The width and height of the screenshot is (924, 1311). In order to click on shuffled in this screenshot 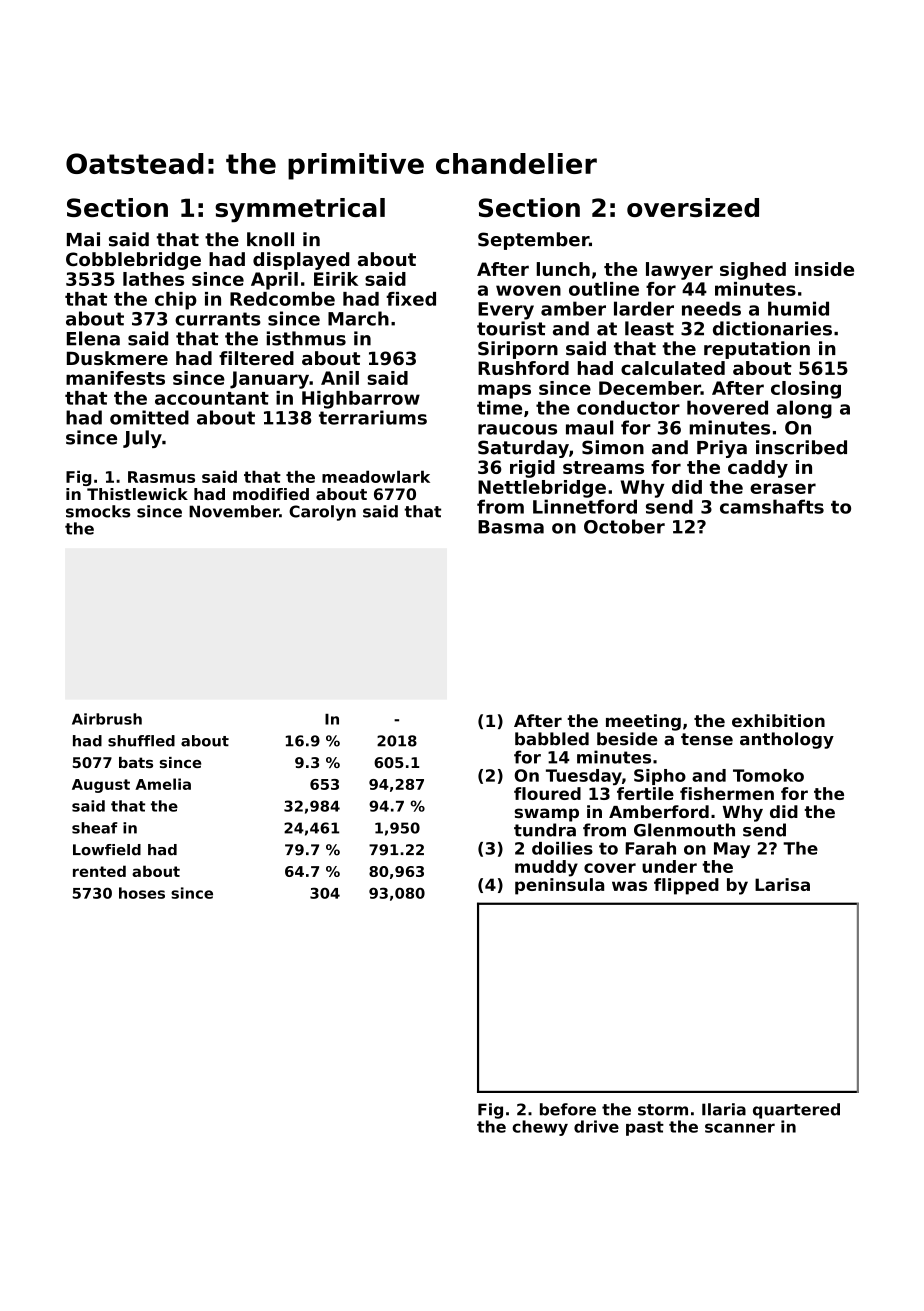, I will do `click(141, 741)`.
